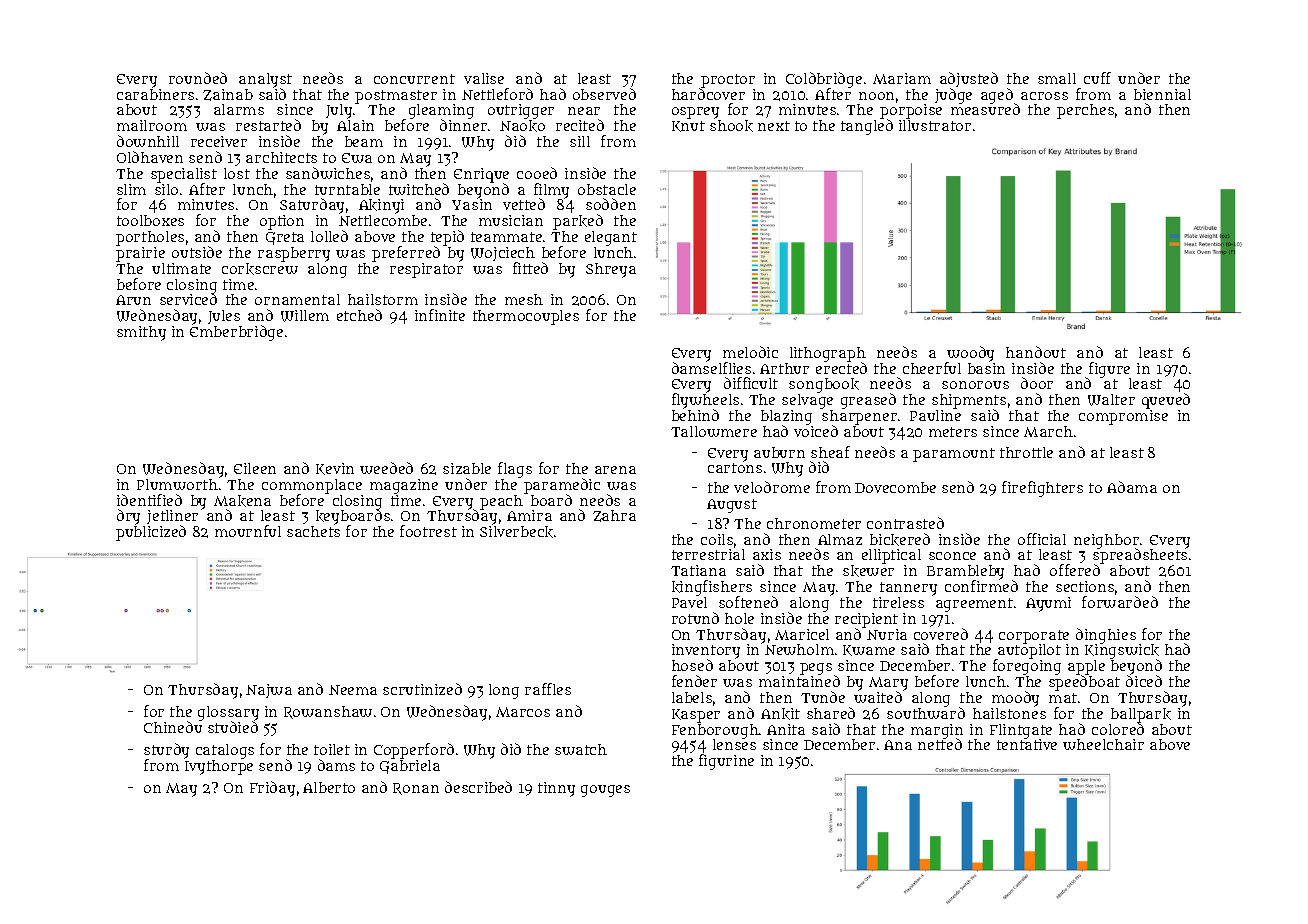  Describe the element at coordinates (824, 385) in the screenshot. I see `songbook` at that location.
